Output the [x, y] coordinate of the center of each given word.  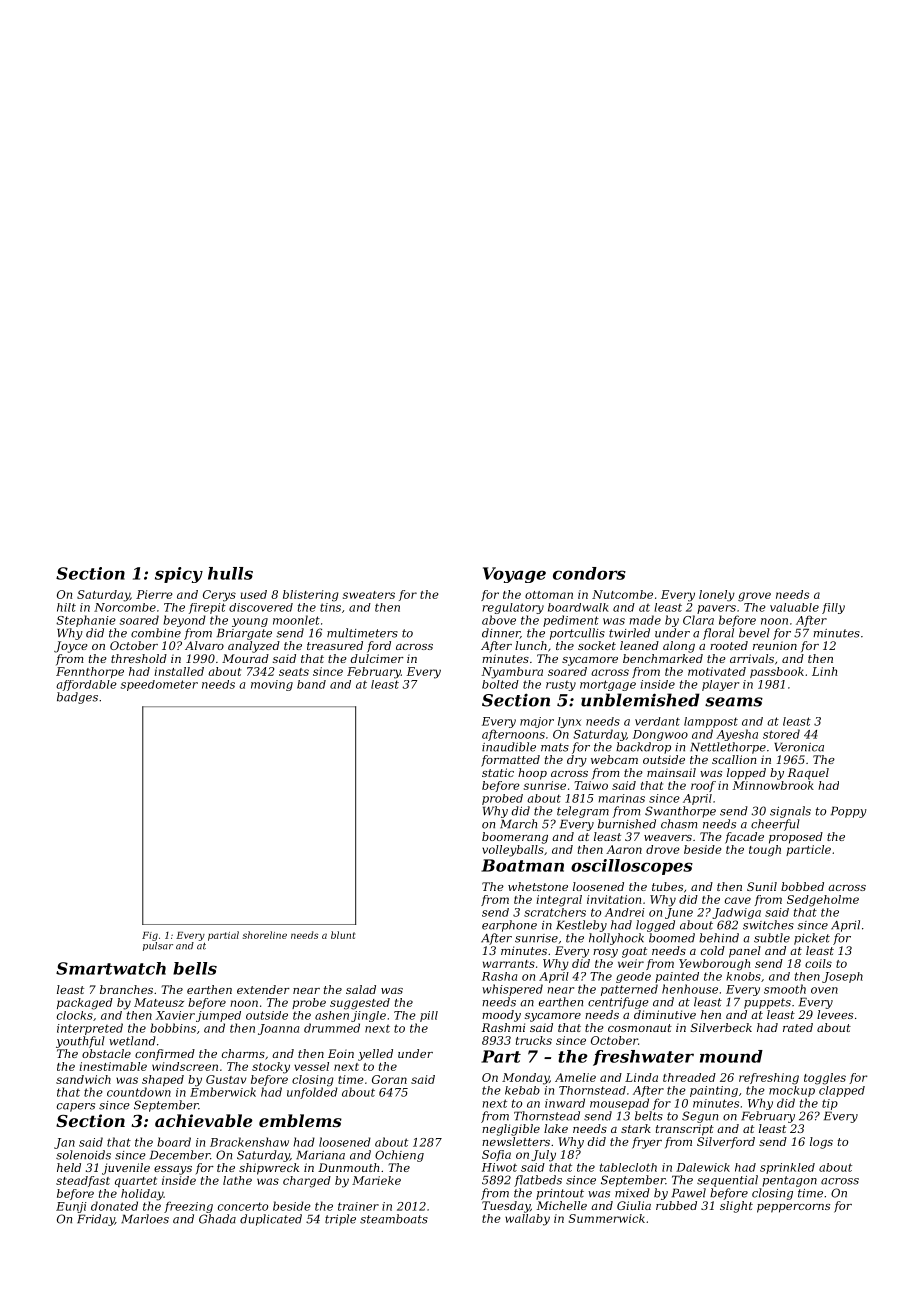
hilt [66, 607]
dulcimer [377, 658]
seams [734, 702]
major [537, 722]
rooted [729, 645]
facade [744, 838]
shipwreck [269, 1169]
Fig [150, 936]
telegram [583, 812]
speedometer [159, 685]
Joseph [842, 977]
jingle [368, 1016]
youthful [80, 1042]
